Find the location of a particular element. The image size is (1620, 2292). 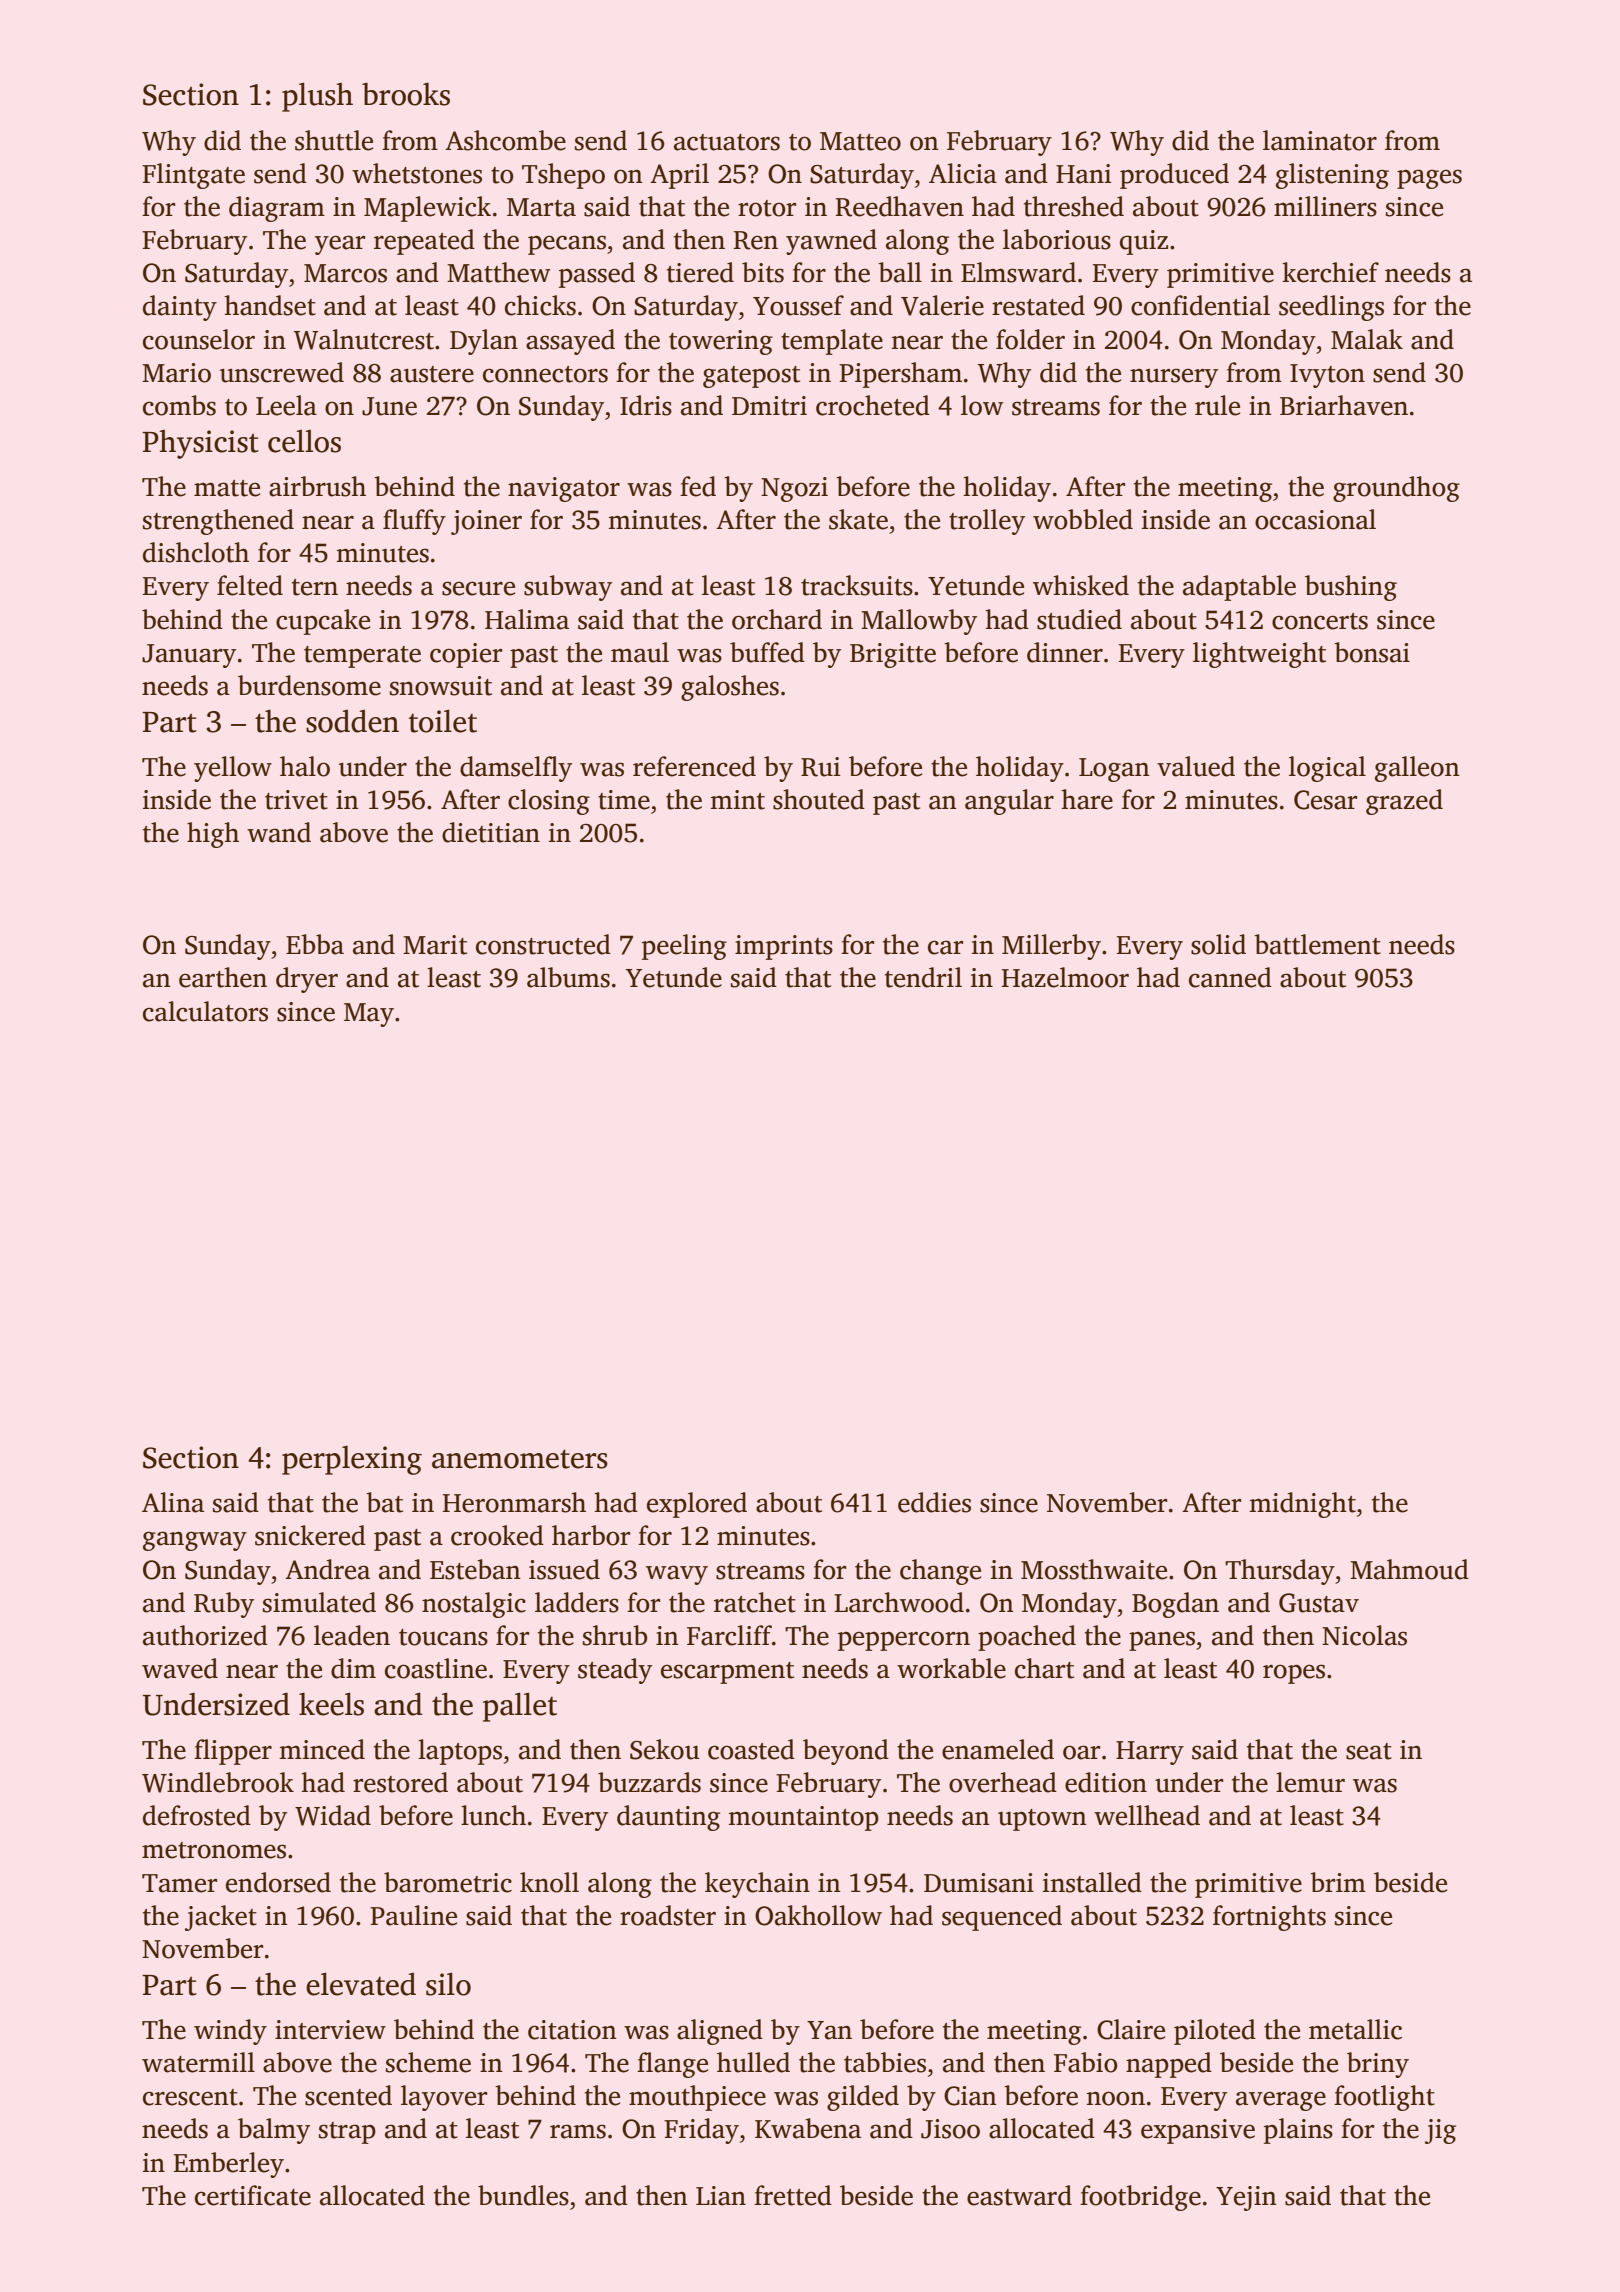

canned is located at coordinates (1230, 977).
